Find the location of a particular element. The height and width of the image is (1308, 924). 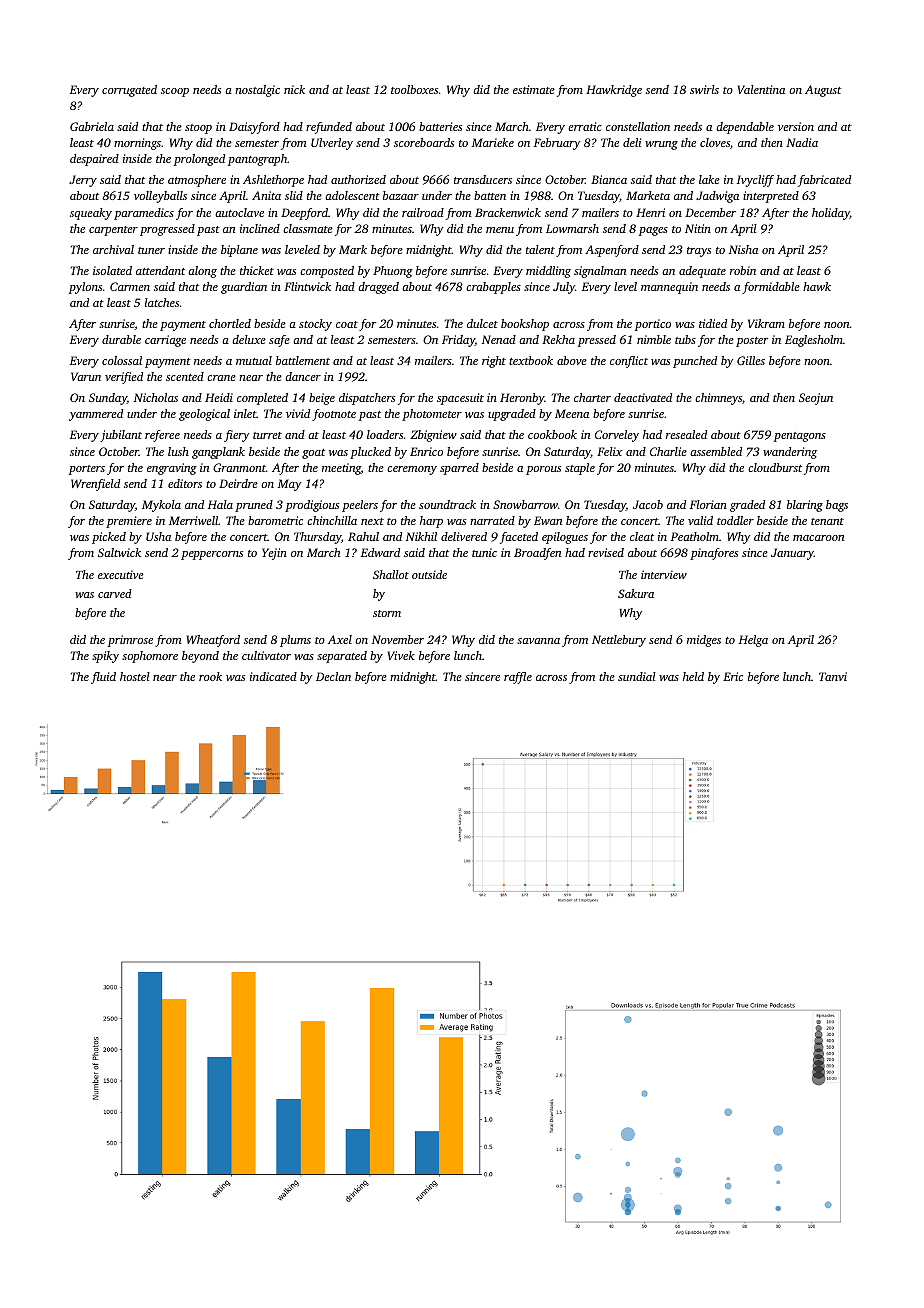

fluid is located at coordinates (103, 678).
